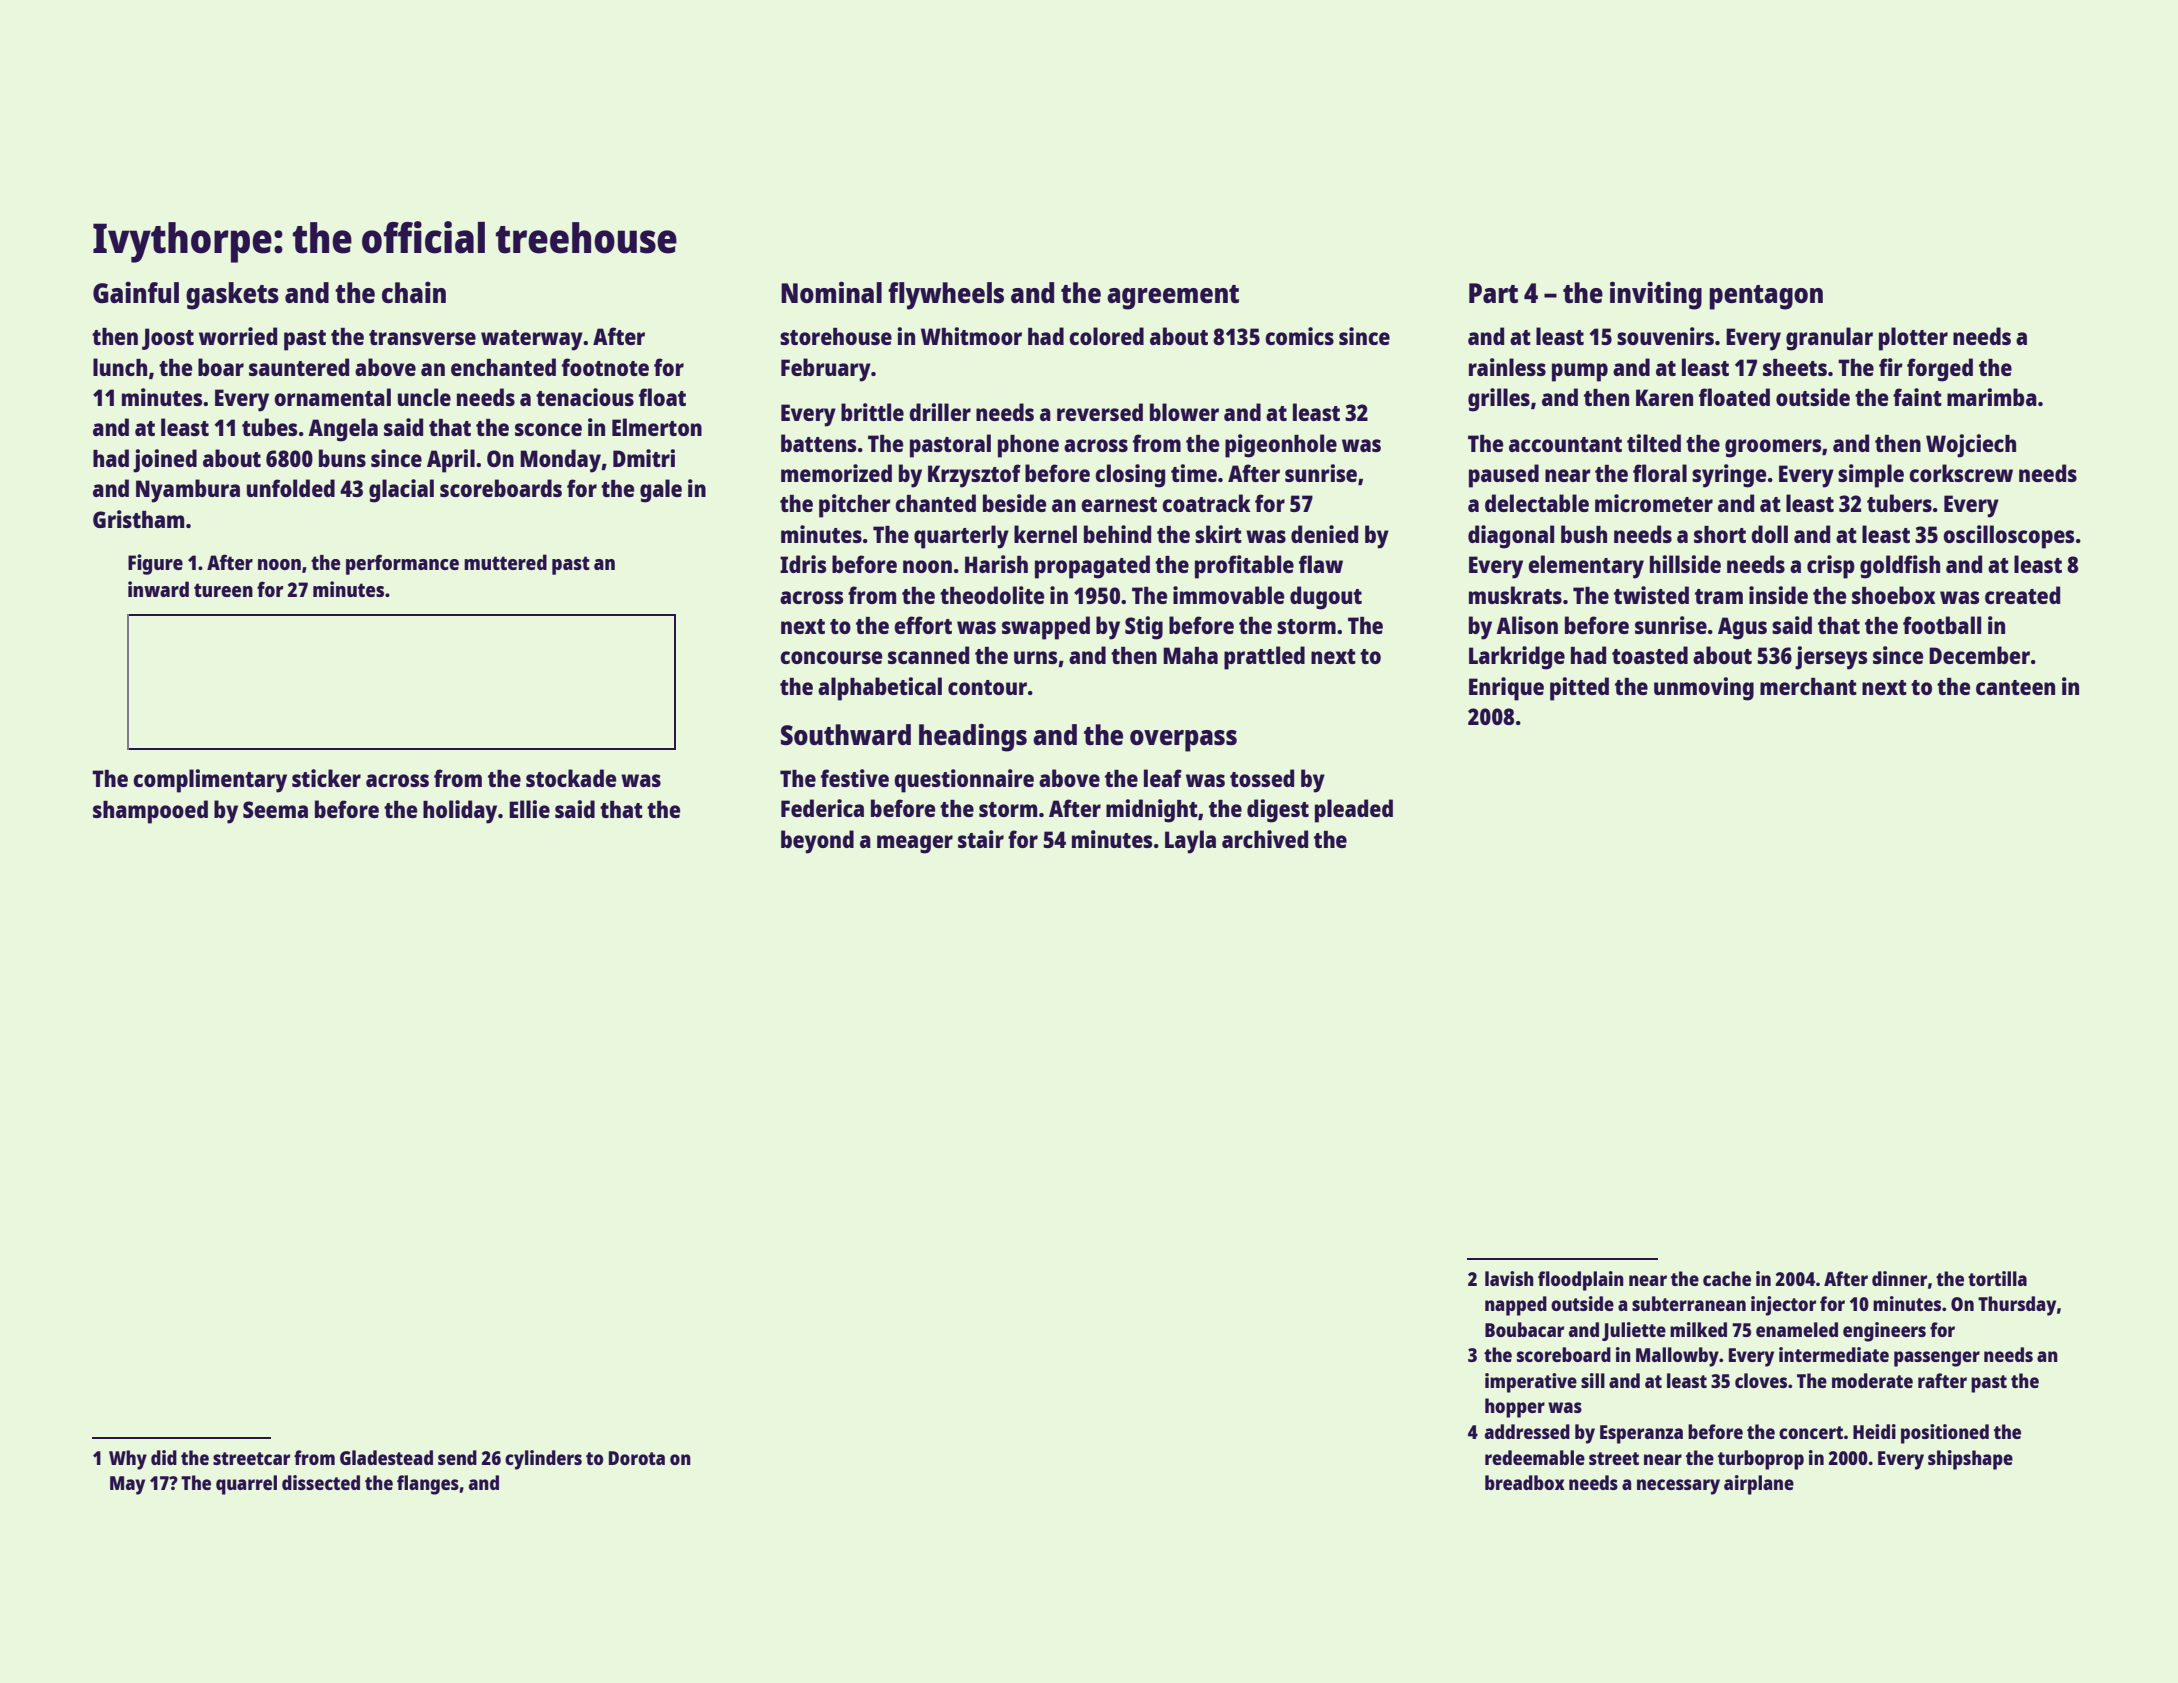  I want to click on Seema, so click(275, 809).
